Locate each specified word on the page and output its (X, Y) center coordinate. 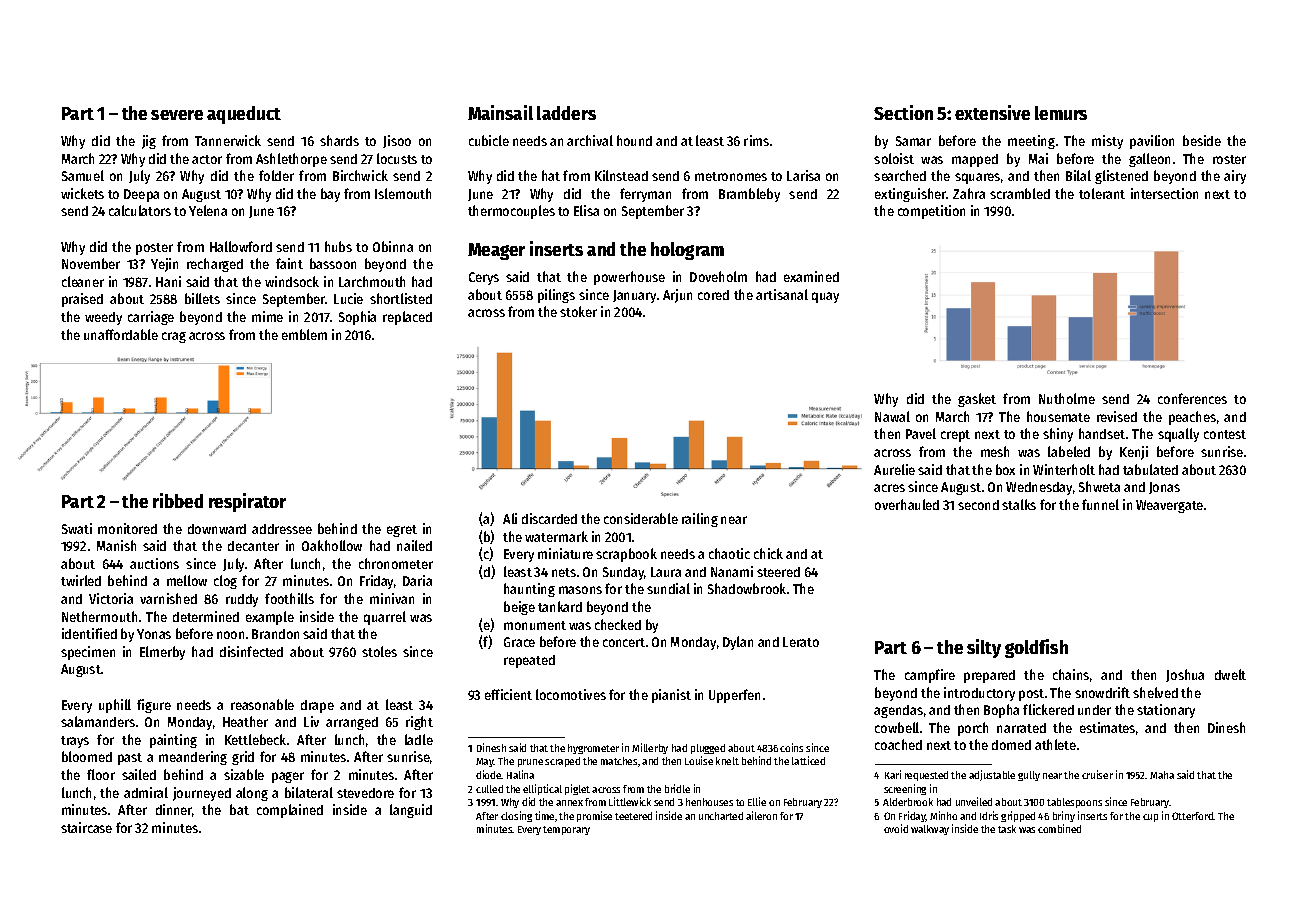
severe (177, 115)
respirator (247, 502)
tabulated (1150, 469)
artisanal (782, 294)
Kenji (1134, 453)
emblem (304, 334)
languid (411, 811)
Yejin (164, 265)
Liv (311, 721)
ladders (566, 113)
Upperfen (734, 696)
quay (825, 297)
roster (1229, 159)
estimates (1107, 727)
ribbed (178, 500)
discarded (549, 518)
